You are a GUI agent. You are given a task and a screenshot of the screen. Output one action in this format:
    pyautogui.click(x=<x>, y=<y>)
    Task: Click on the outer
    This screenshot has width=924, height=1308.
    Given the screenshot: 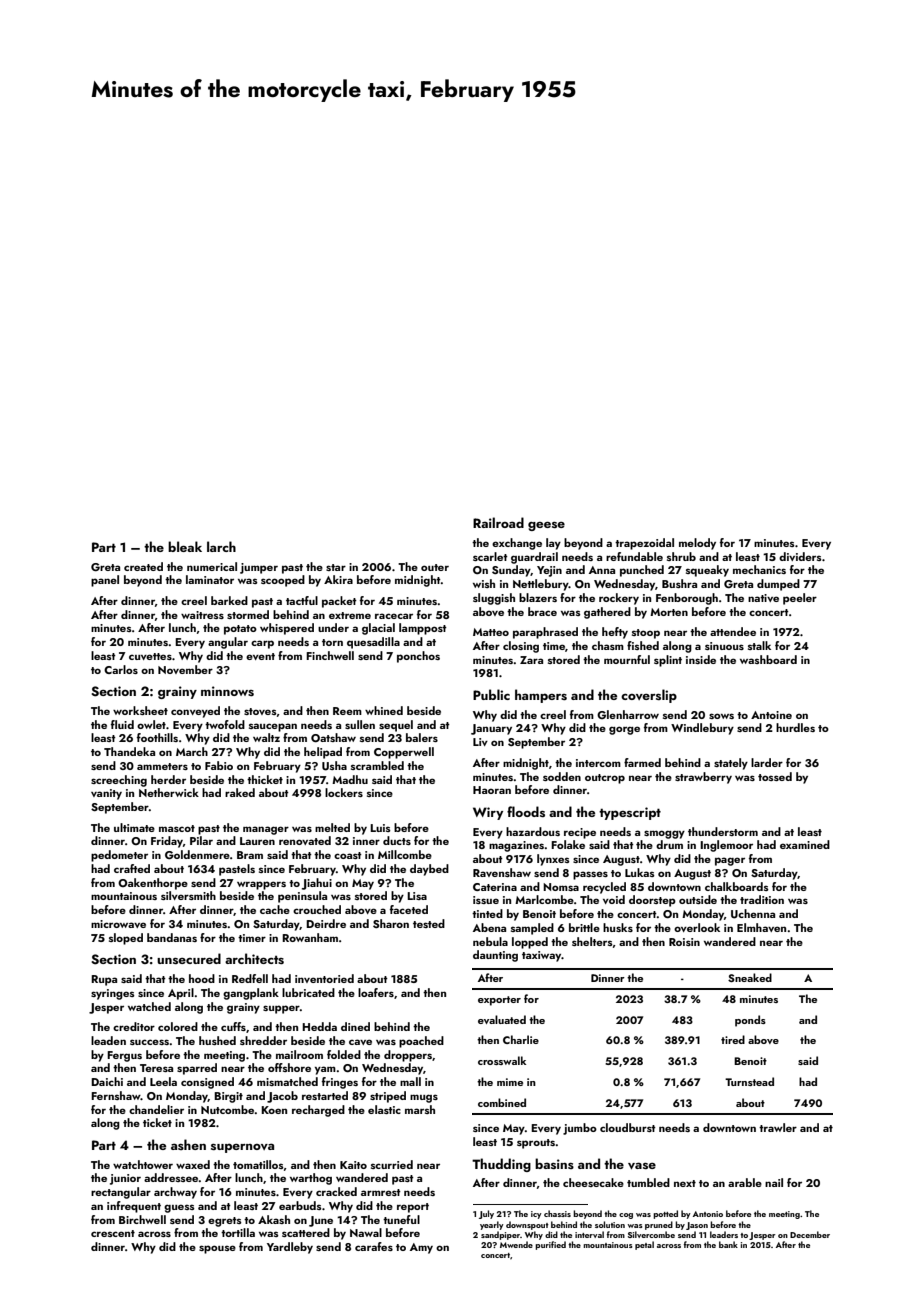 What is the action you would take?
    pyautogui.click(x=435, y=567)
